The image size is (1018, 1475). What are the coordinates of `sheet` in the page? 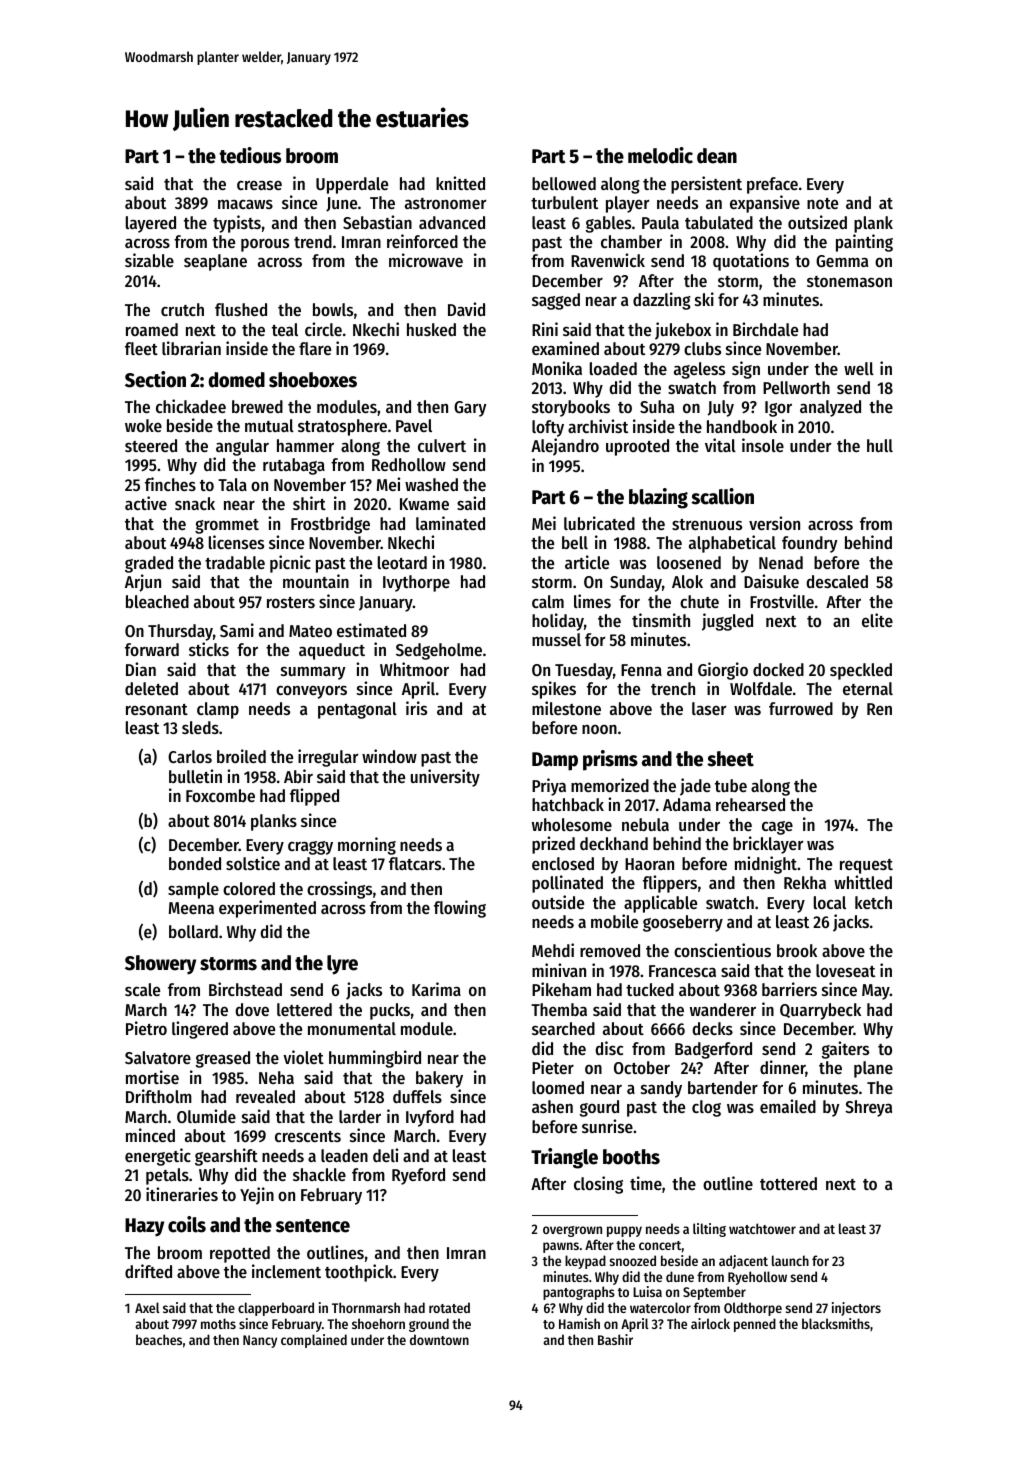 It's located at (730, 759).
